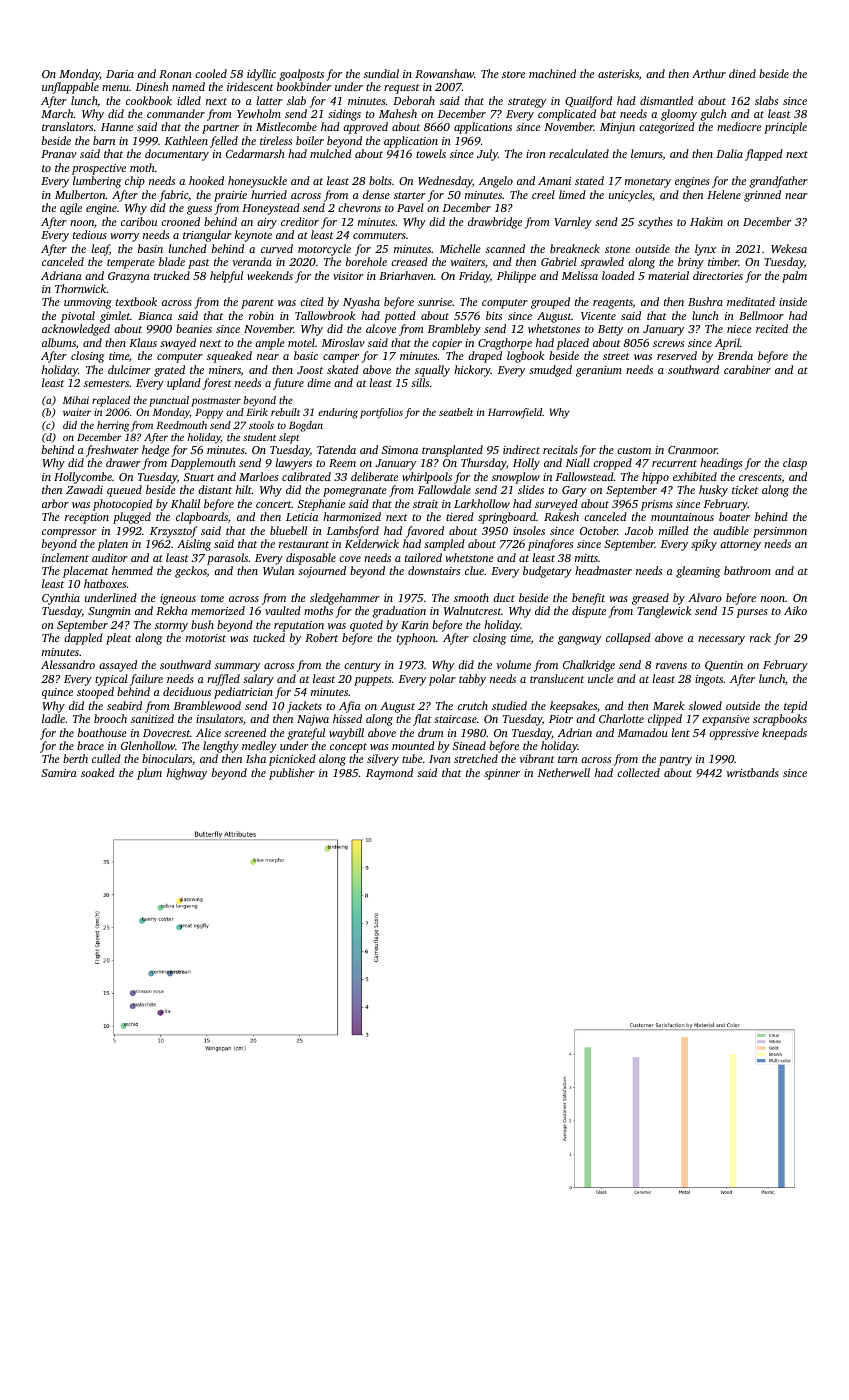 Image resolution: width=849 pixels, height=1400 pixels. What do you see at coordinates (187, 774) in the screenshot?
I see `highway` at bounding box center [187, 774].
